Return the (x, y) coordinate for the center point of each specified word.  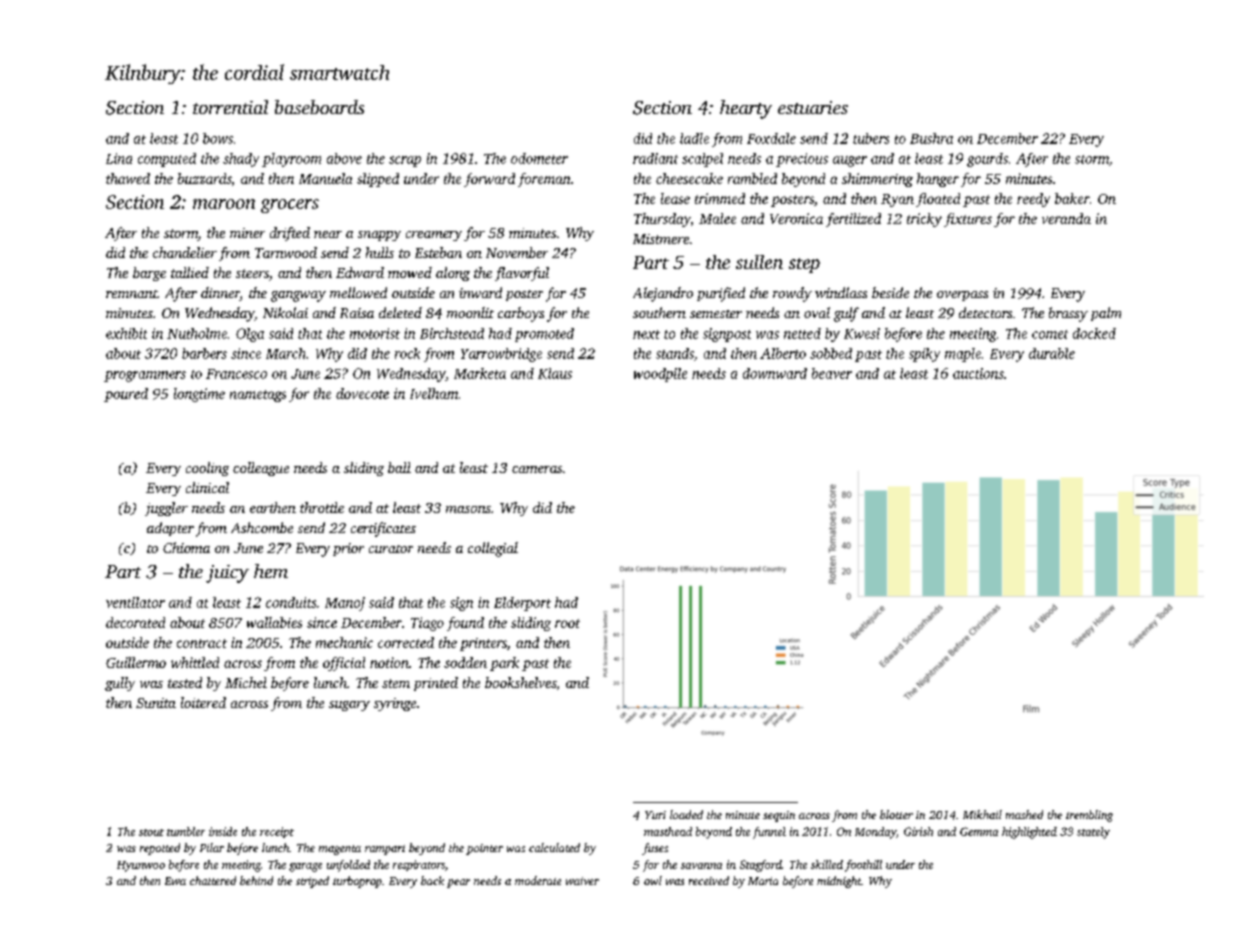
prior (348, 549)
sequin (779, 816)
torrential (230, 107)
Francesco (236, 374)
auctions (978, 373)
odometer (539, 158)
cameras (537, 469)
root (567, 623)
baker (1072, 198)
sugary (349, 706)
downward (775, 373)
